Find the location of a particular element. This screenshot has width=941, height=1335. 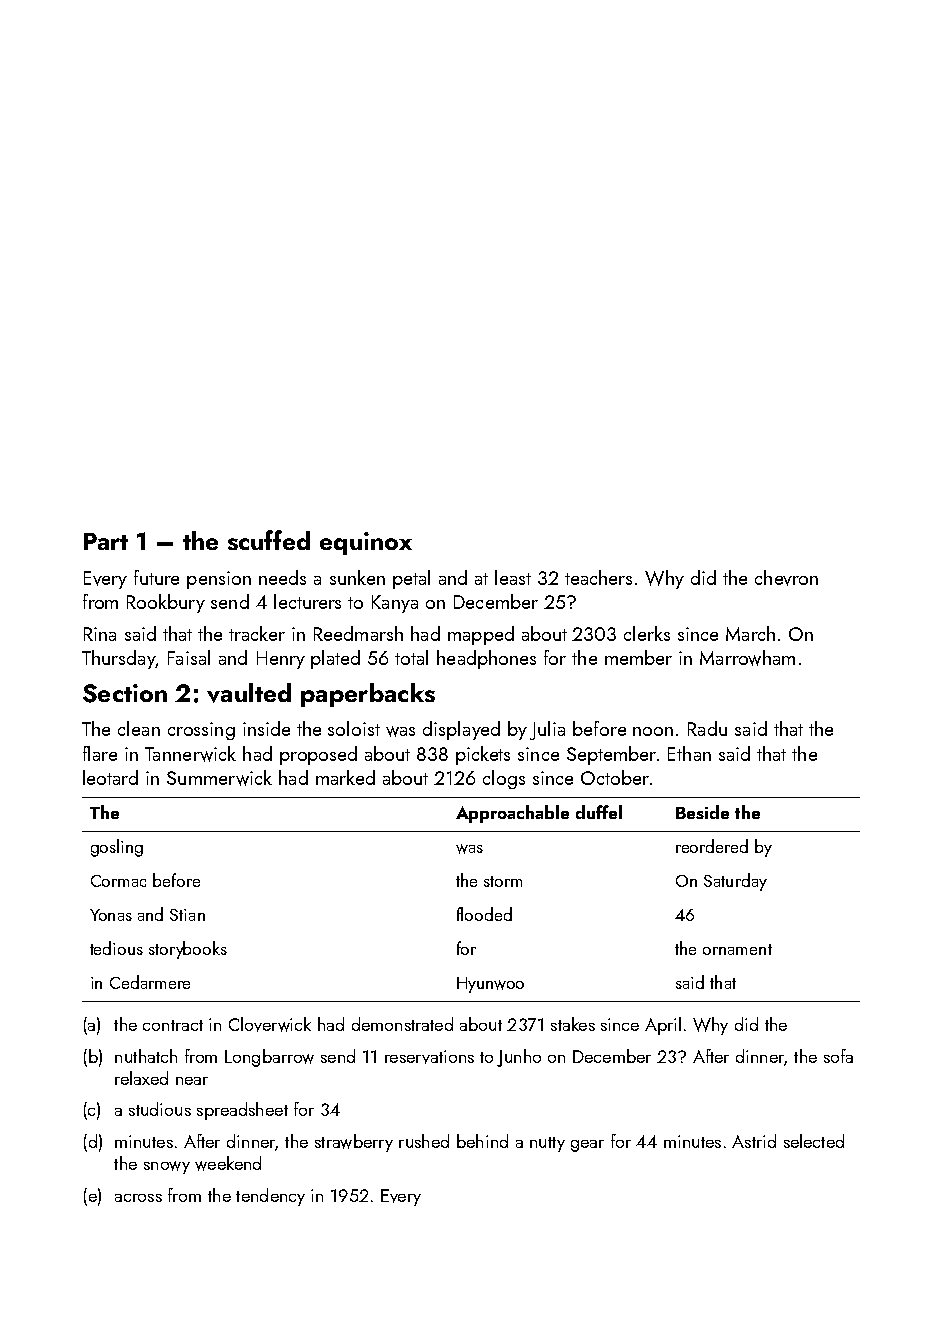

Beside is located at coordinates (702, 812).
